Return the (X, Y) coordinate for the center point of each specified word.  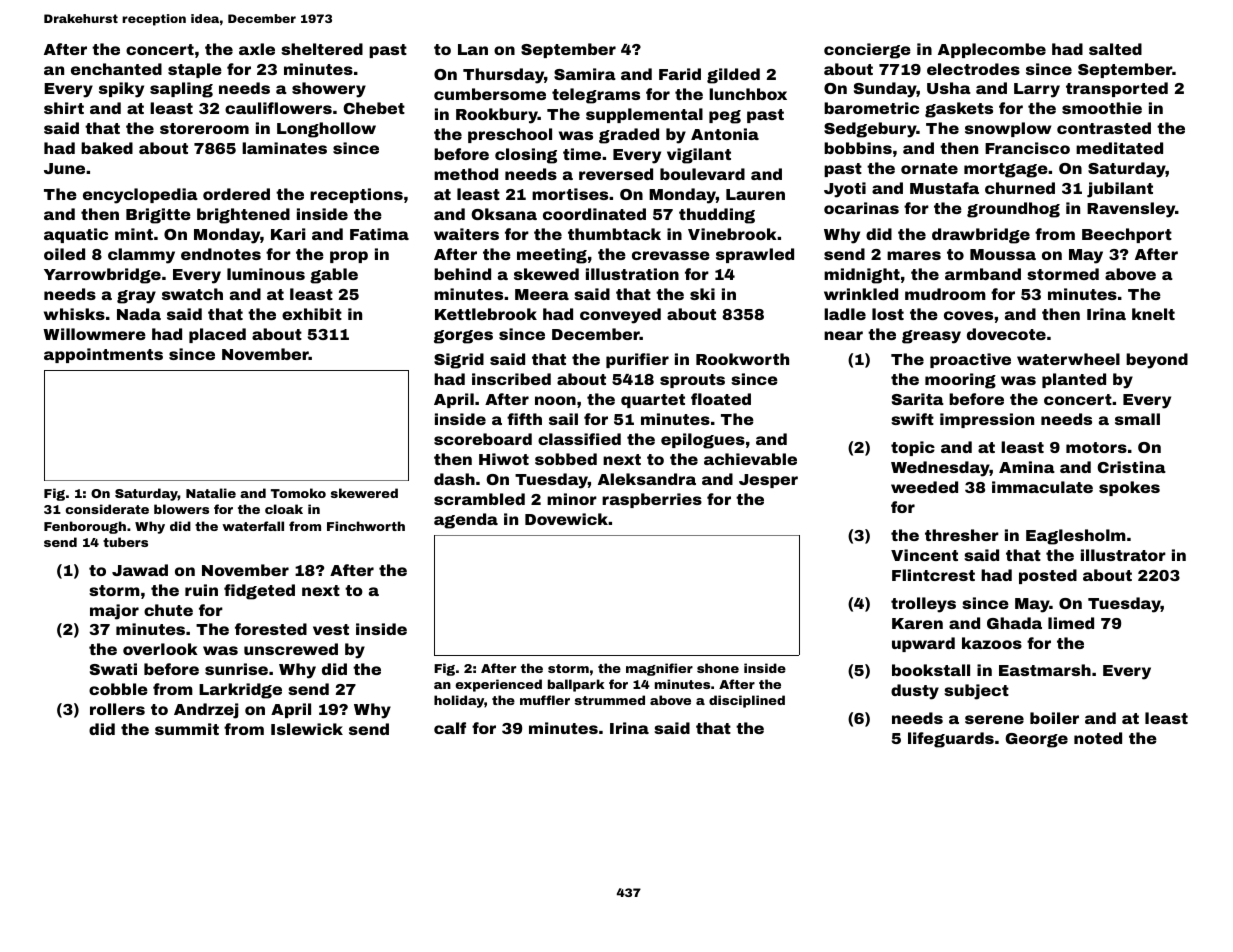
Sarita (918, 399)
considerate (107, 509)
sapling (181, 90)
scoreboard (483, 439)
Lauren (755, 194)
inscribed (511, 379)
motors (1096, 447)
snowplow (1008, 129)
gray (136, 297)
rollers (117, 709)
